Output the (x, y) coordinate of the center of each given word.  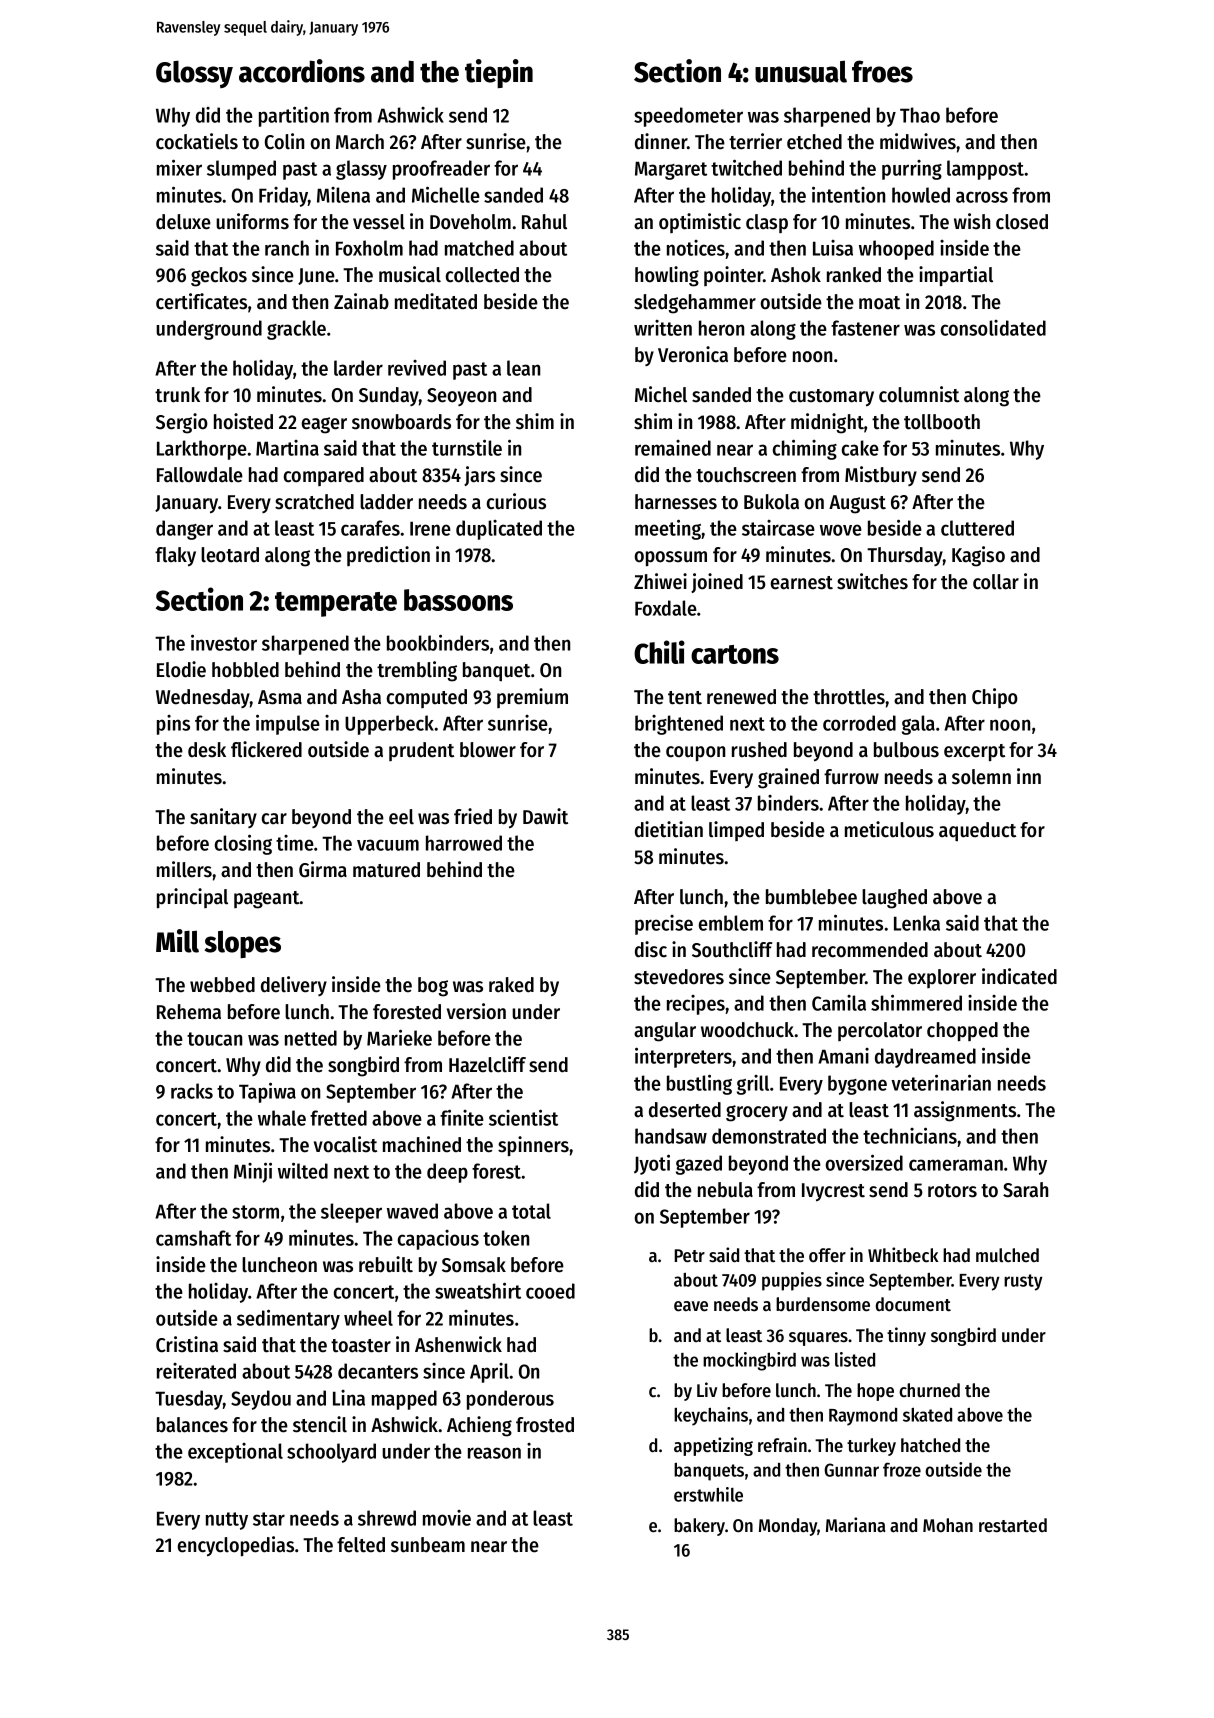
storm (255, 1212)
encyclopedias (236, 1546)
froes (882, 71)
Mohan (948, 1525)
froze (902, 1469)
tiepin (499, 73)
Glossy (194, 74)
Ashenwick (458, 1344)
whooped (896, 250)
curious (516, 501)
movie (447, 1518)
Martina (287, 448)
